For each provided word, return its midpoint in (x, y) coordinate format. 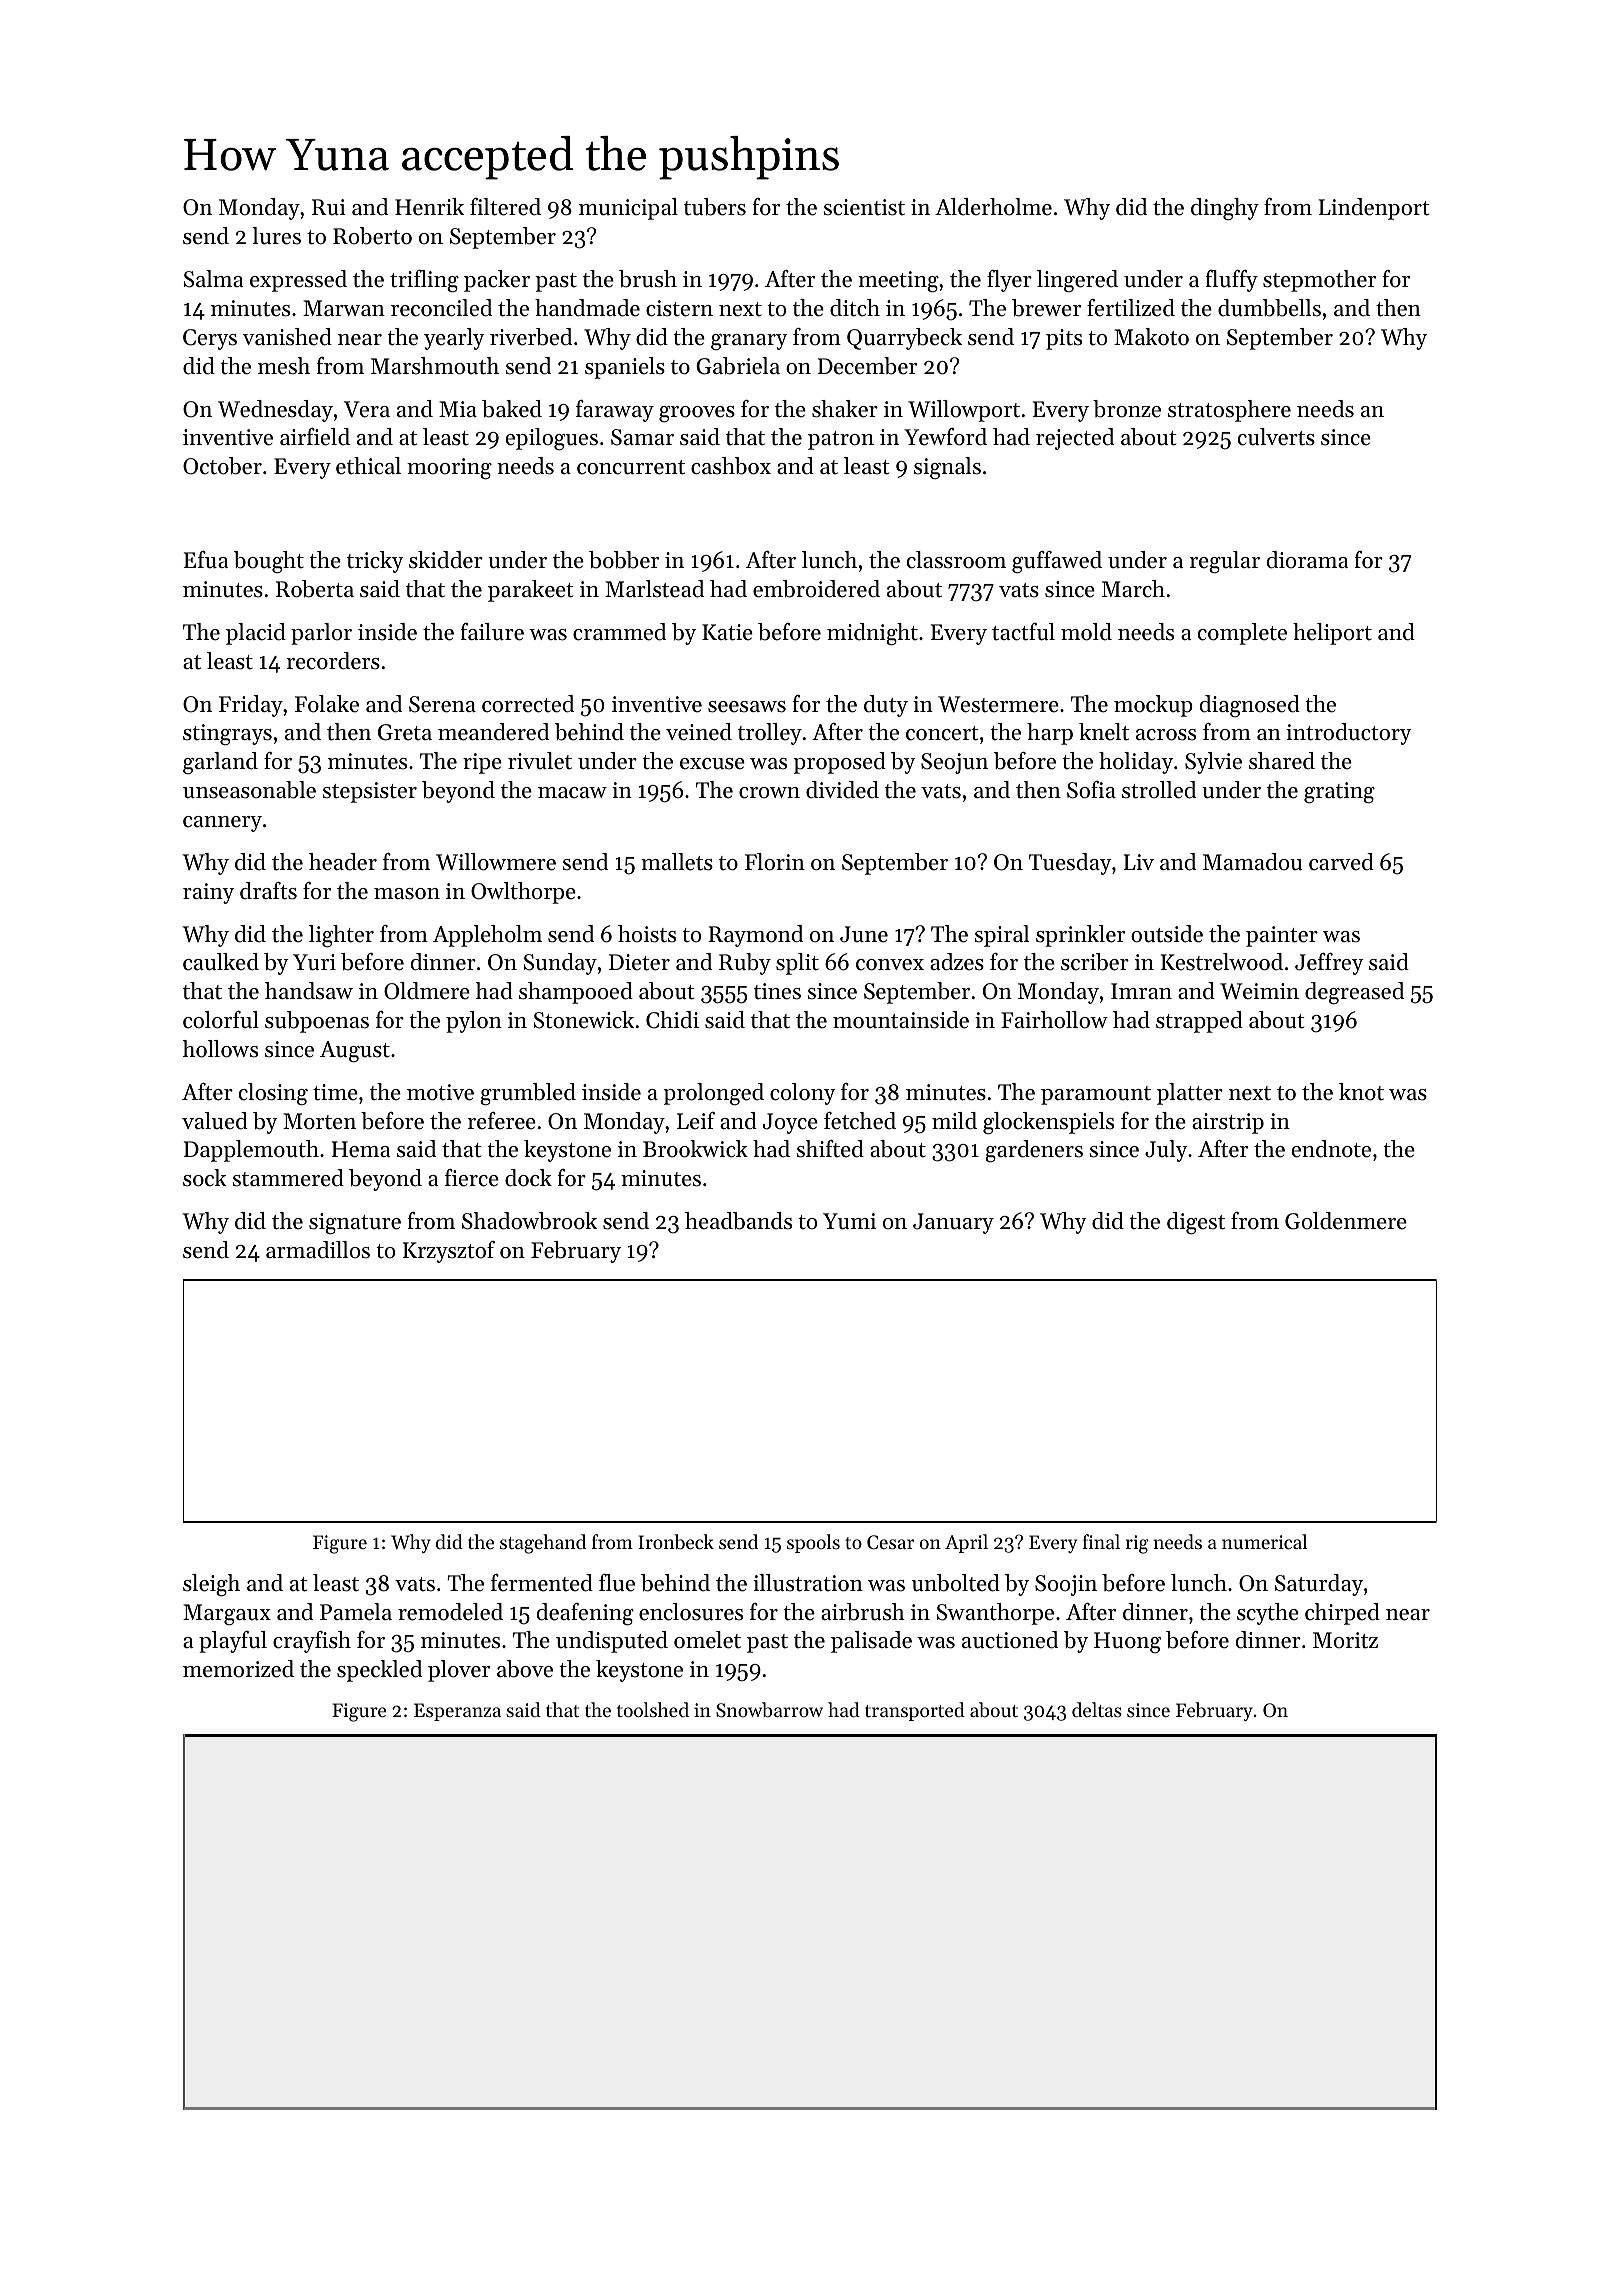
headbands (738, 1221)
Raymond (755, 936)
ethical (368, 466)
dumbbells (1269, 308)
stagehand (543, 1544)
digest (1196, 1223)
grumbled (528, 1094)
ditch (855, 308)
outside (1167, 934)
